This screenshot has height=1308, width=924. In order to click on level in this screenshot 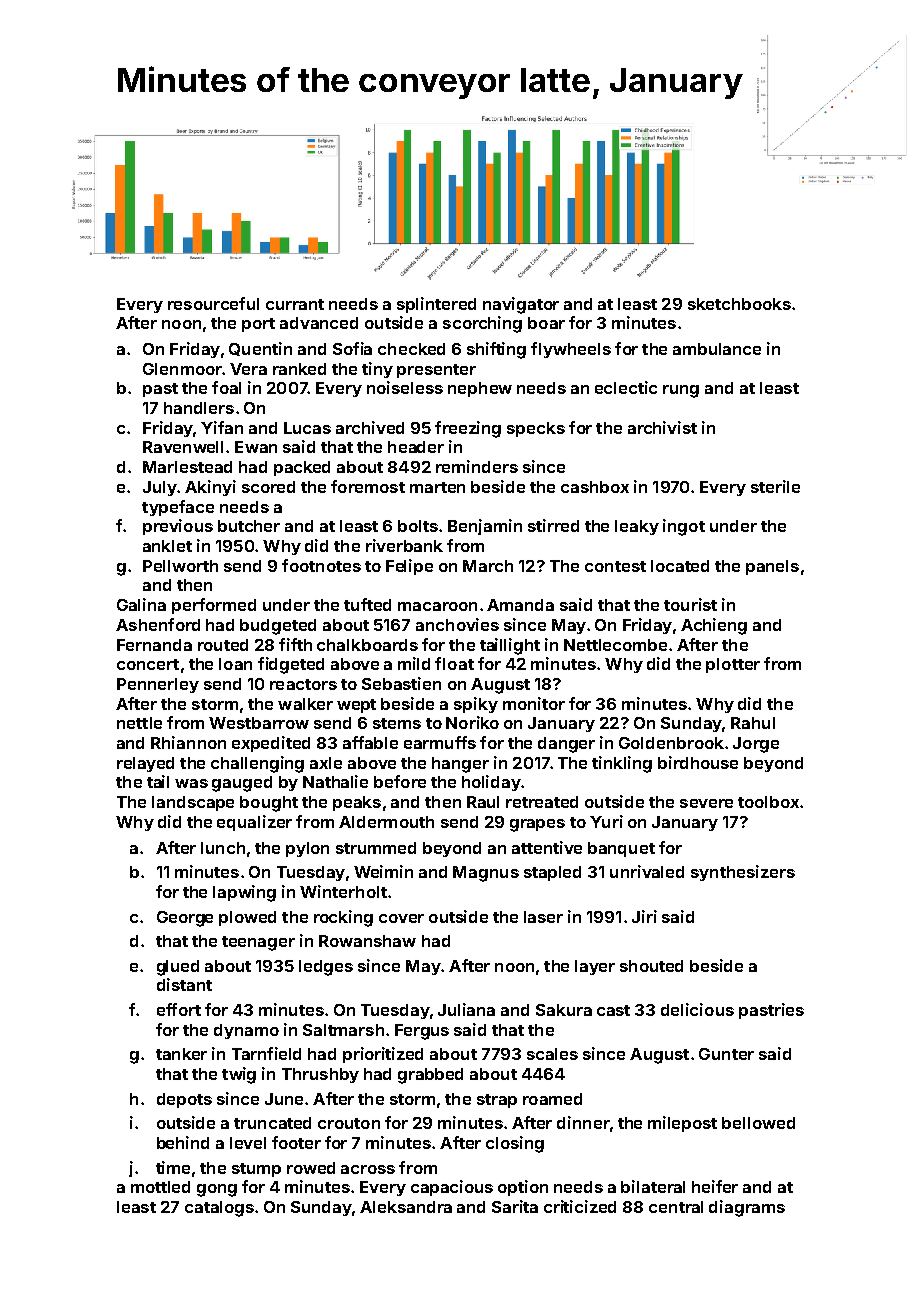, I will do `click(248, 1143)`.
